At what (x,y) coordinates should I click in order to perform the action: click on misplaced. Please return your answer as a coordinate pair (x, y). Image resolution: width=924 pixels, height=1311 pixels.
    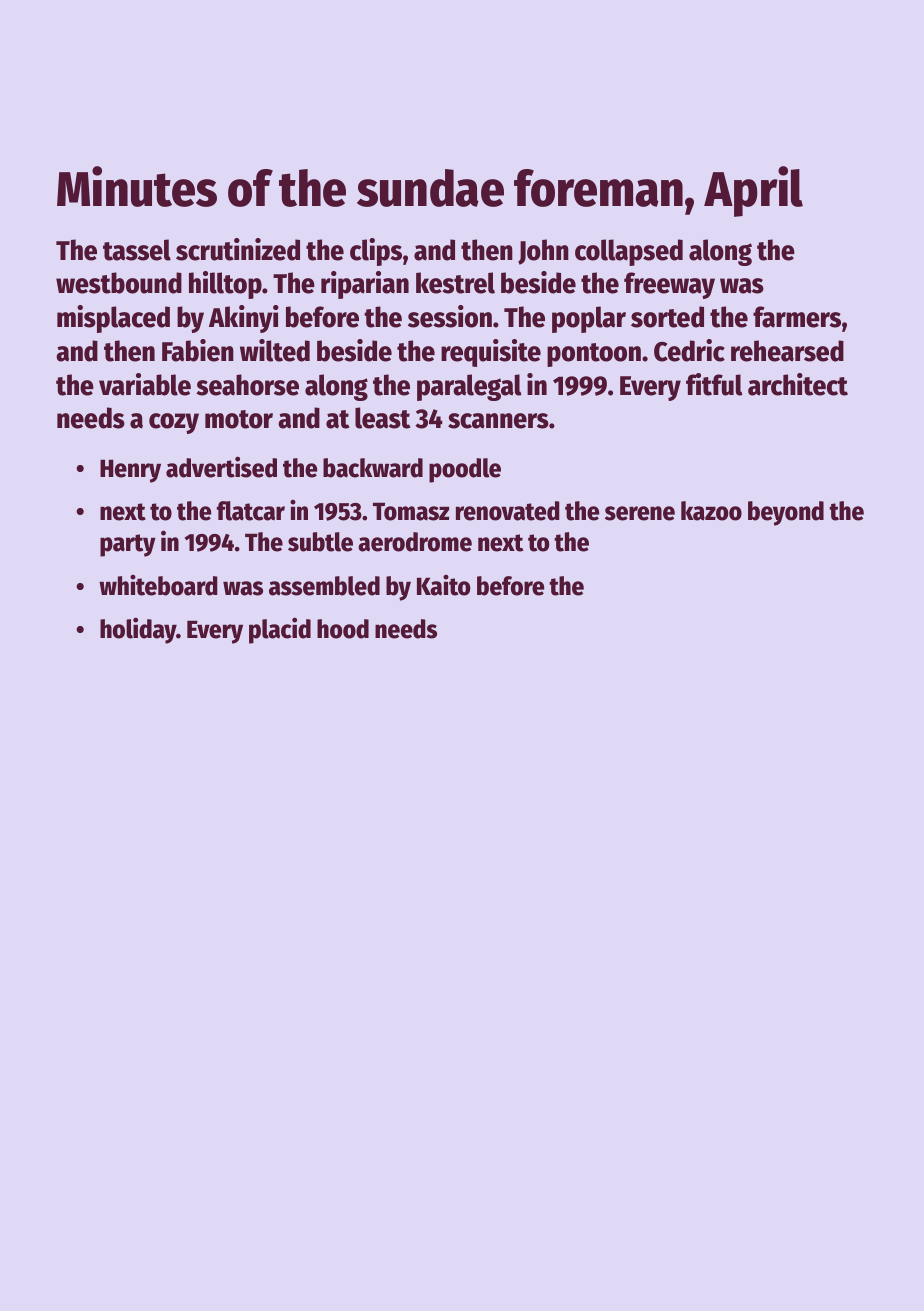
    Looking at the image, I should click on (113, 319).
